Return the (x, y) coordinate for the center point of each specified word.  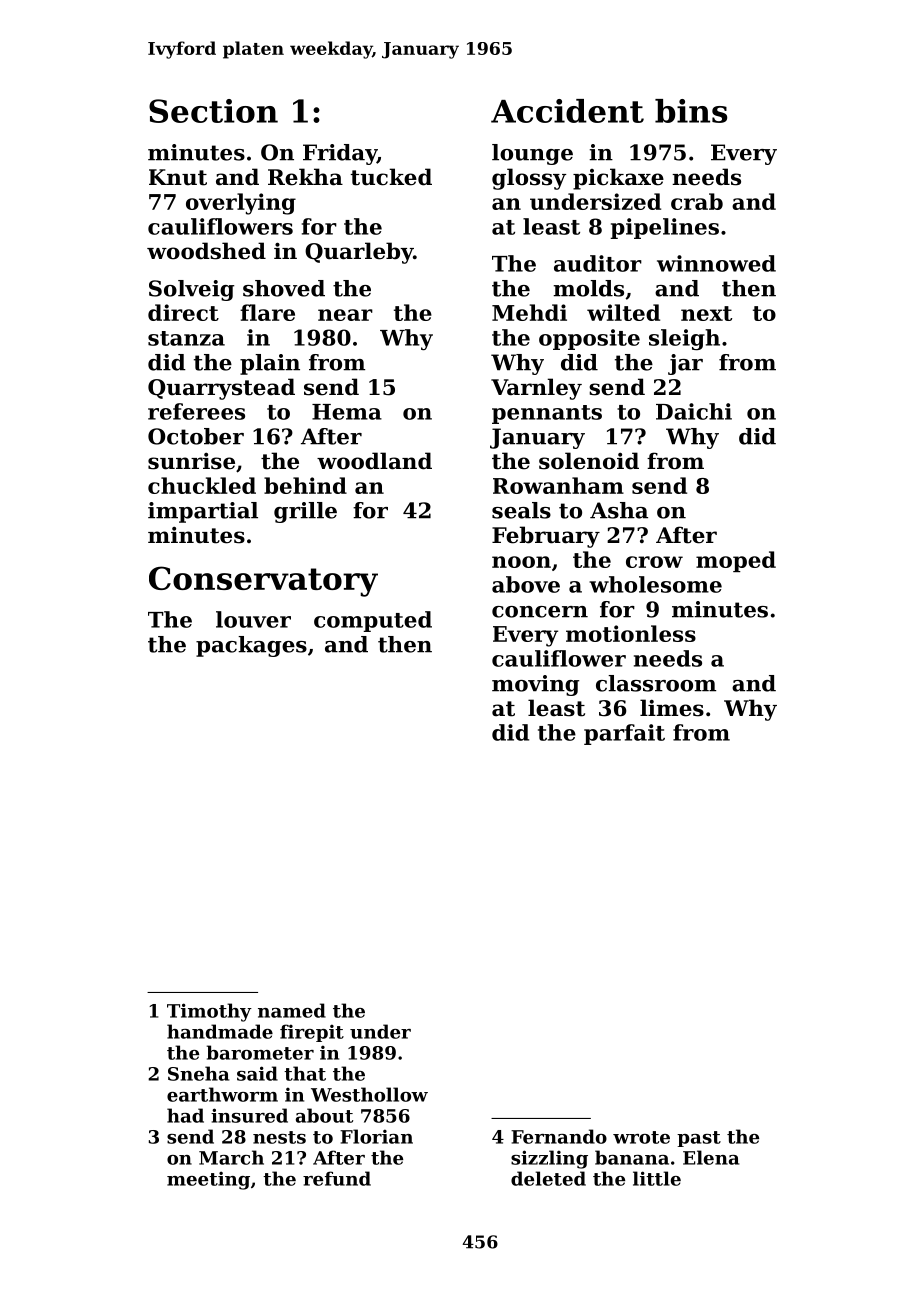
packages (251, 646)
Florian (376, 1136)
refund (337, 1178)
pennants (547, 414)
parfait (624, 734)
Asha (619, 510)
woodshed (206, 251)
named (292, 1010)
